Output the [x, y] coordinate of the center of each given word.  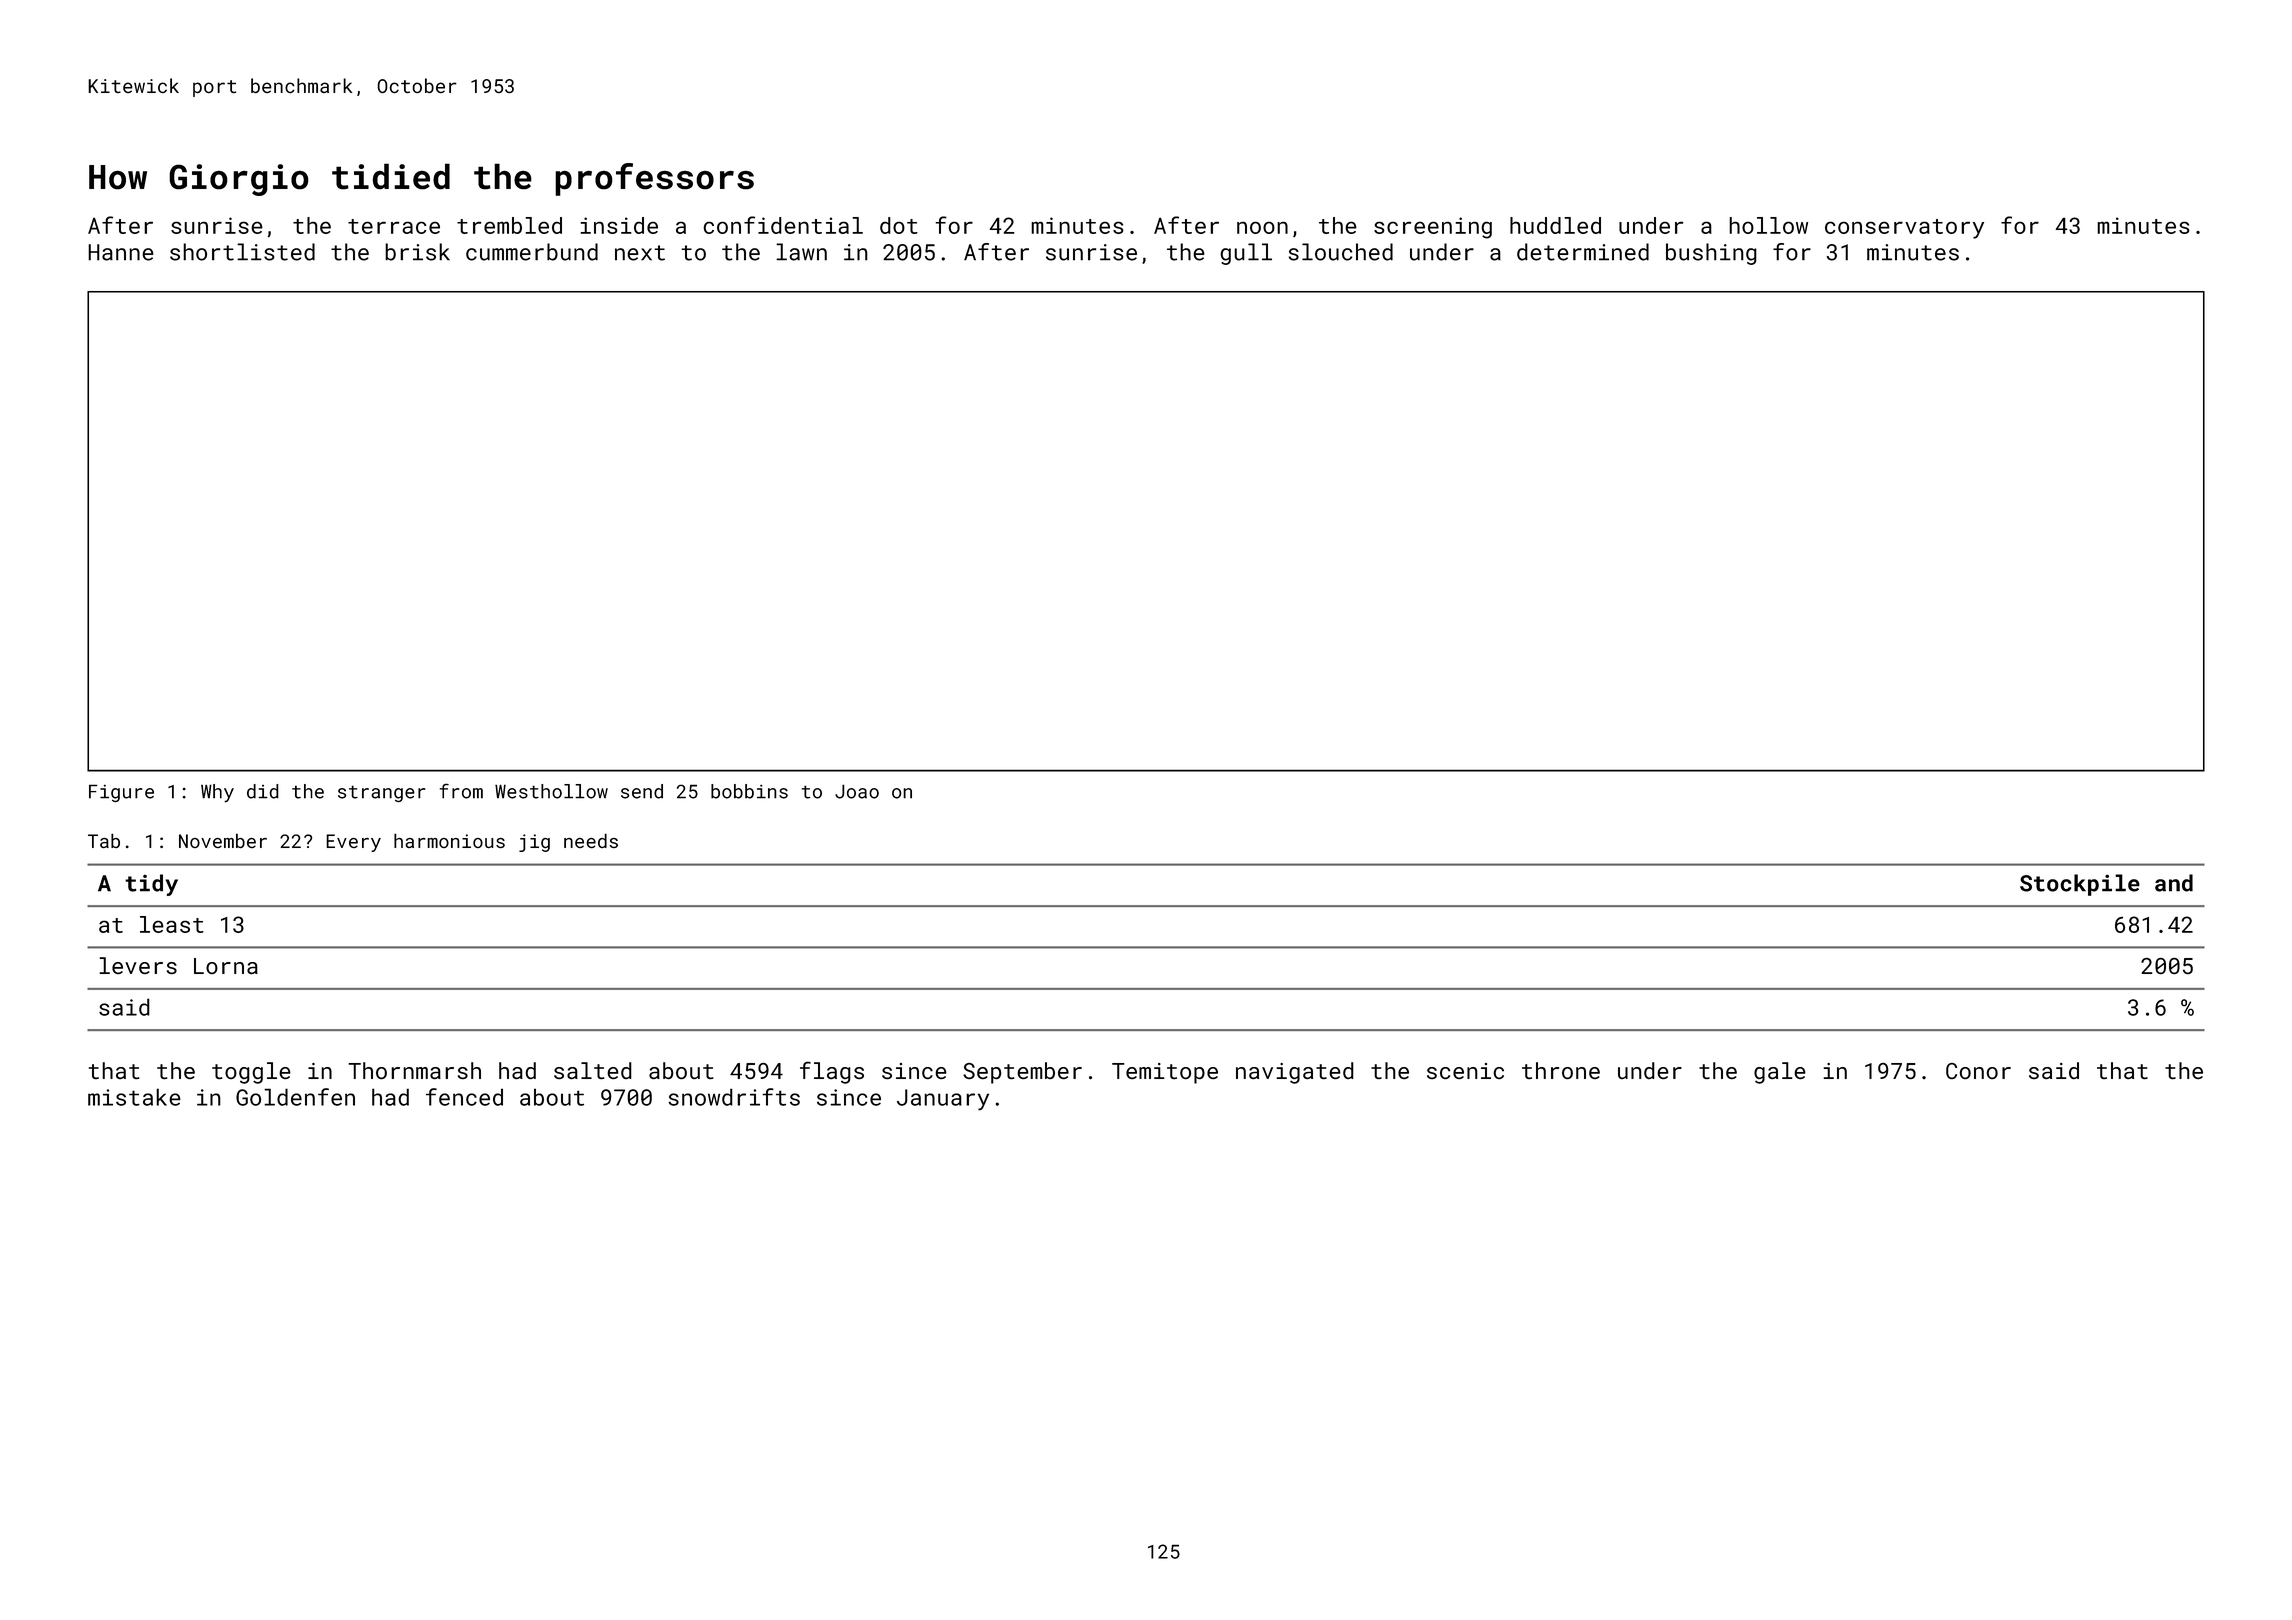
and [2174, 883]
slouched [1341, 252]
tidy [151, 885]
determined [1583, 252]
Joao [857, 791]
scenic [1465, 1071]
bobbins [749, 791]
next [640, 253]
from [461, 791]
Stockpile [2080, 885]
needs [591, 840]
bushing [1711, 254]
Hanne [121, 252]
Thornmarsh [414, 1070]
